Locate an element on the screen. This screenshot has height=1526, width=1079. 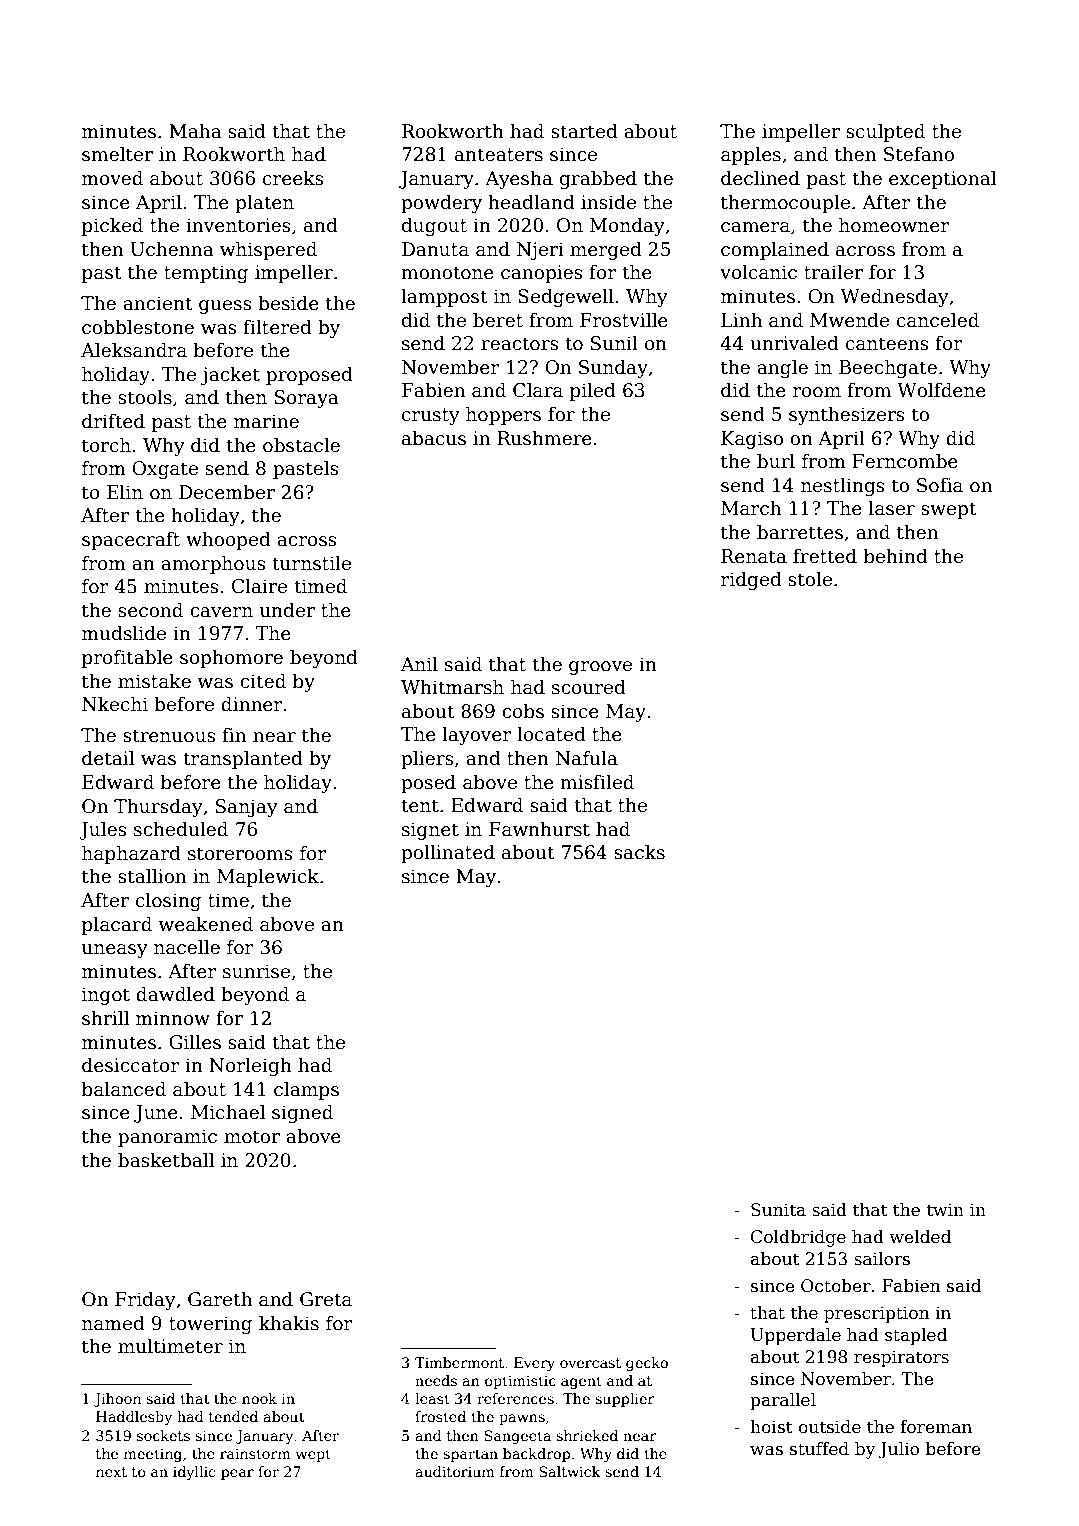
Njeri is located at coordinates (540, 251).
